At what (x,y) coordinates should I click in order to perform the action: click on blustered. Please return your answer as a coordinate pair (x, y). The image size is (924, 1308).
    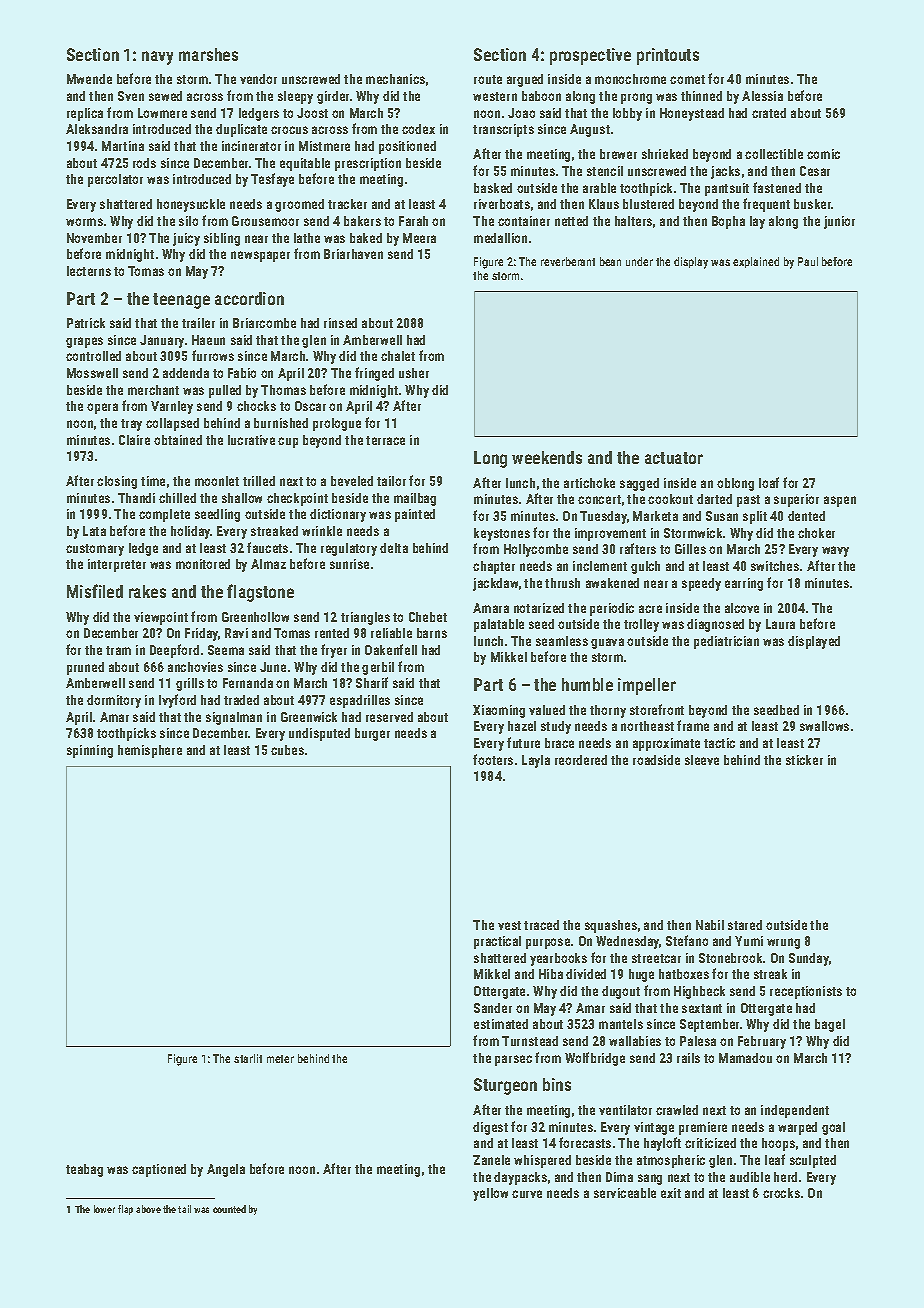
    Looking at the image, I should click on (648, 204).
